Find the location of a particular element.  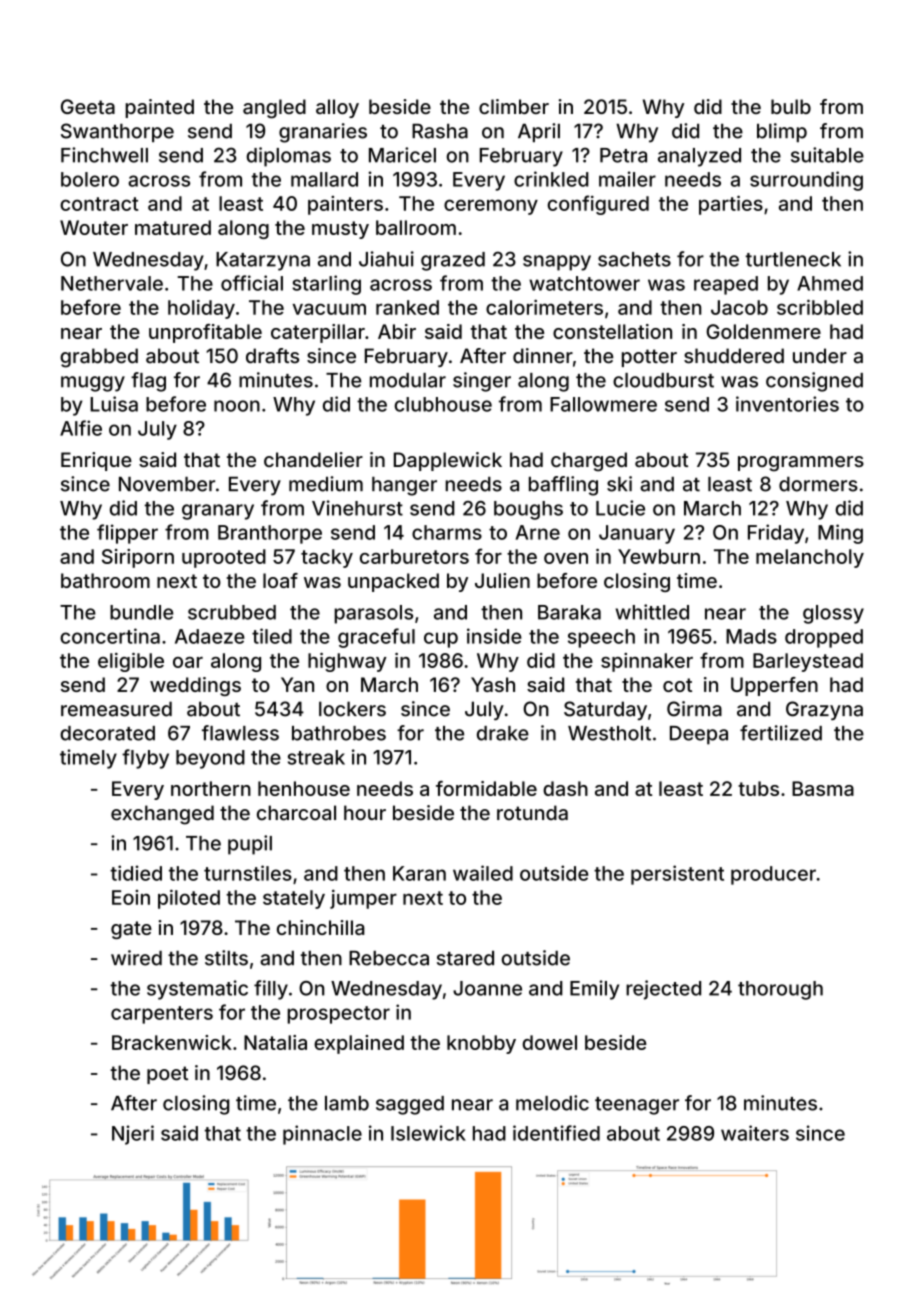

decorated is located at coordinates (107, 733).
